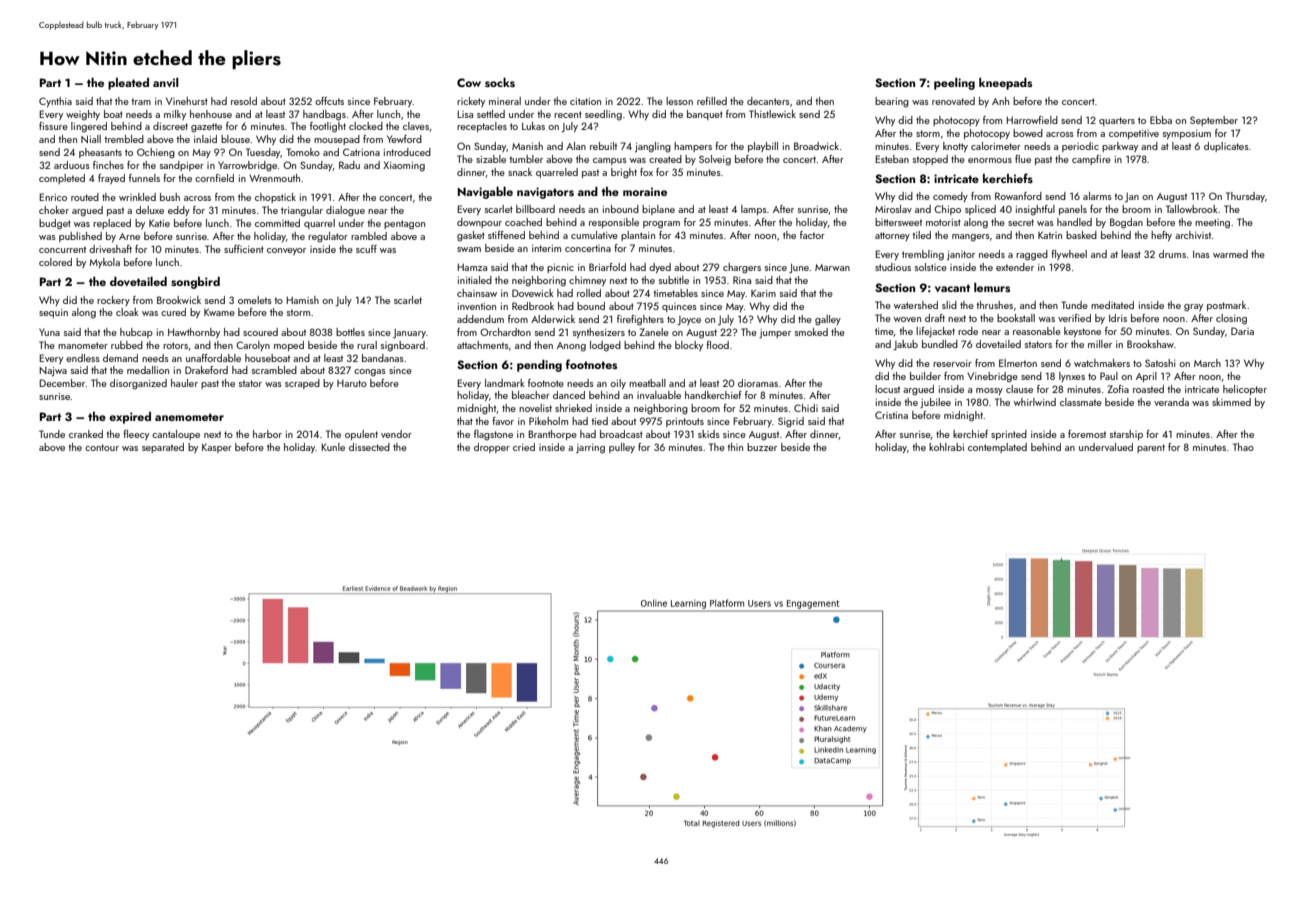  Describe the element at coordinates (492, 448) in the screenshot. I see `dropper` at that location.
